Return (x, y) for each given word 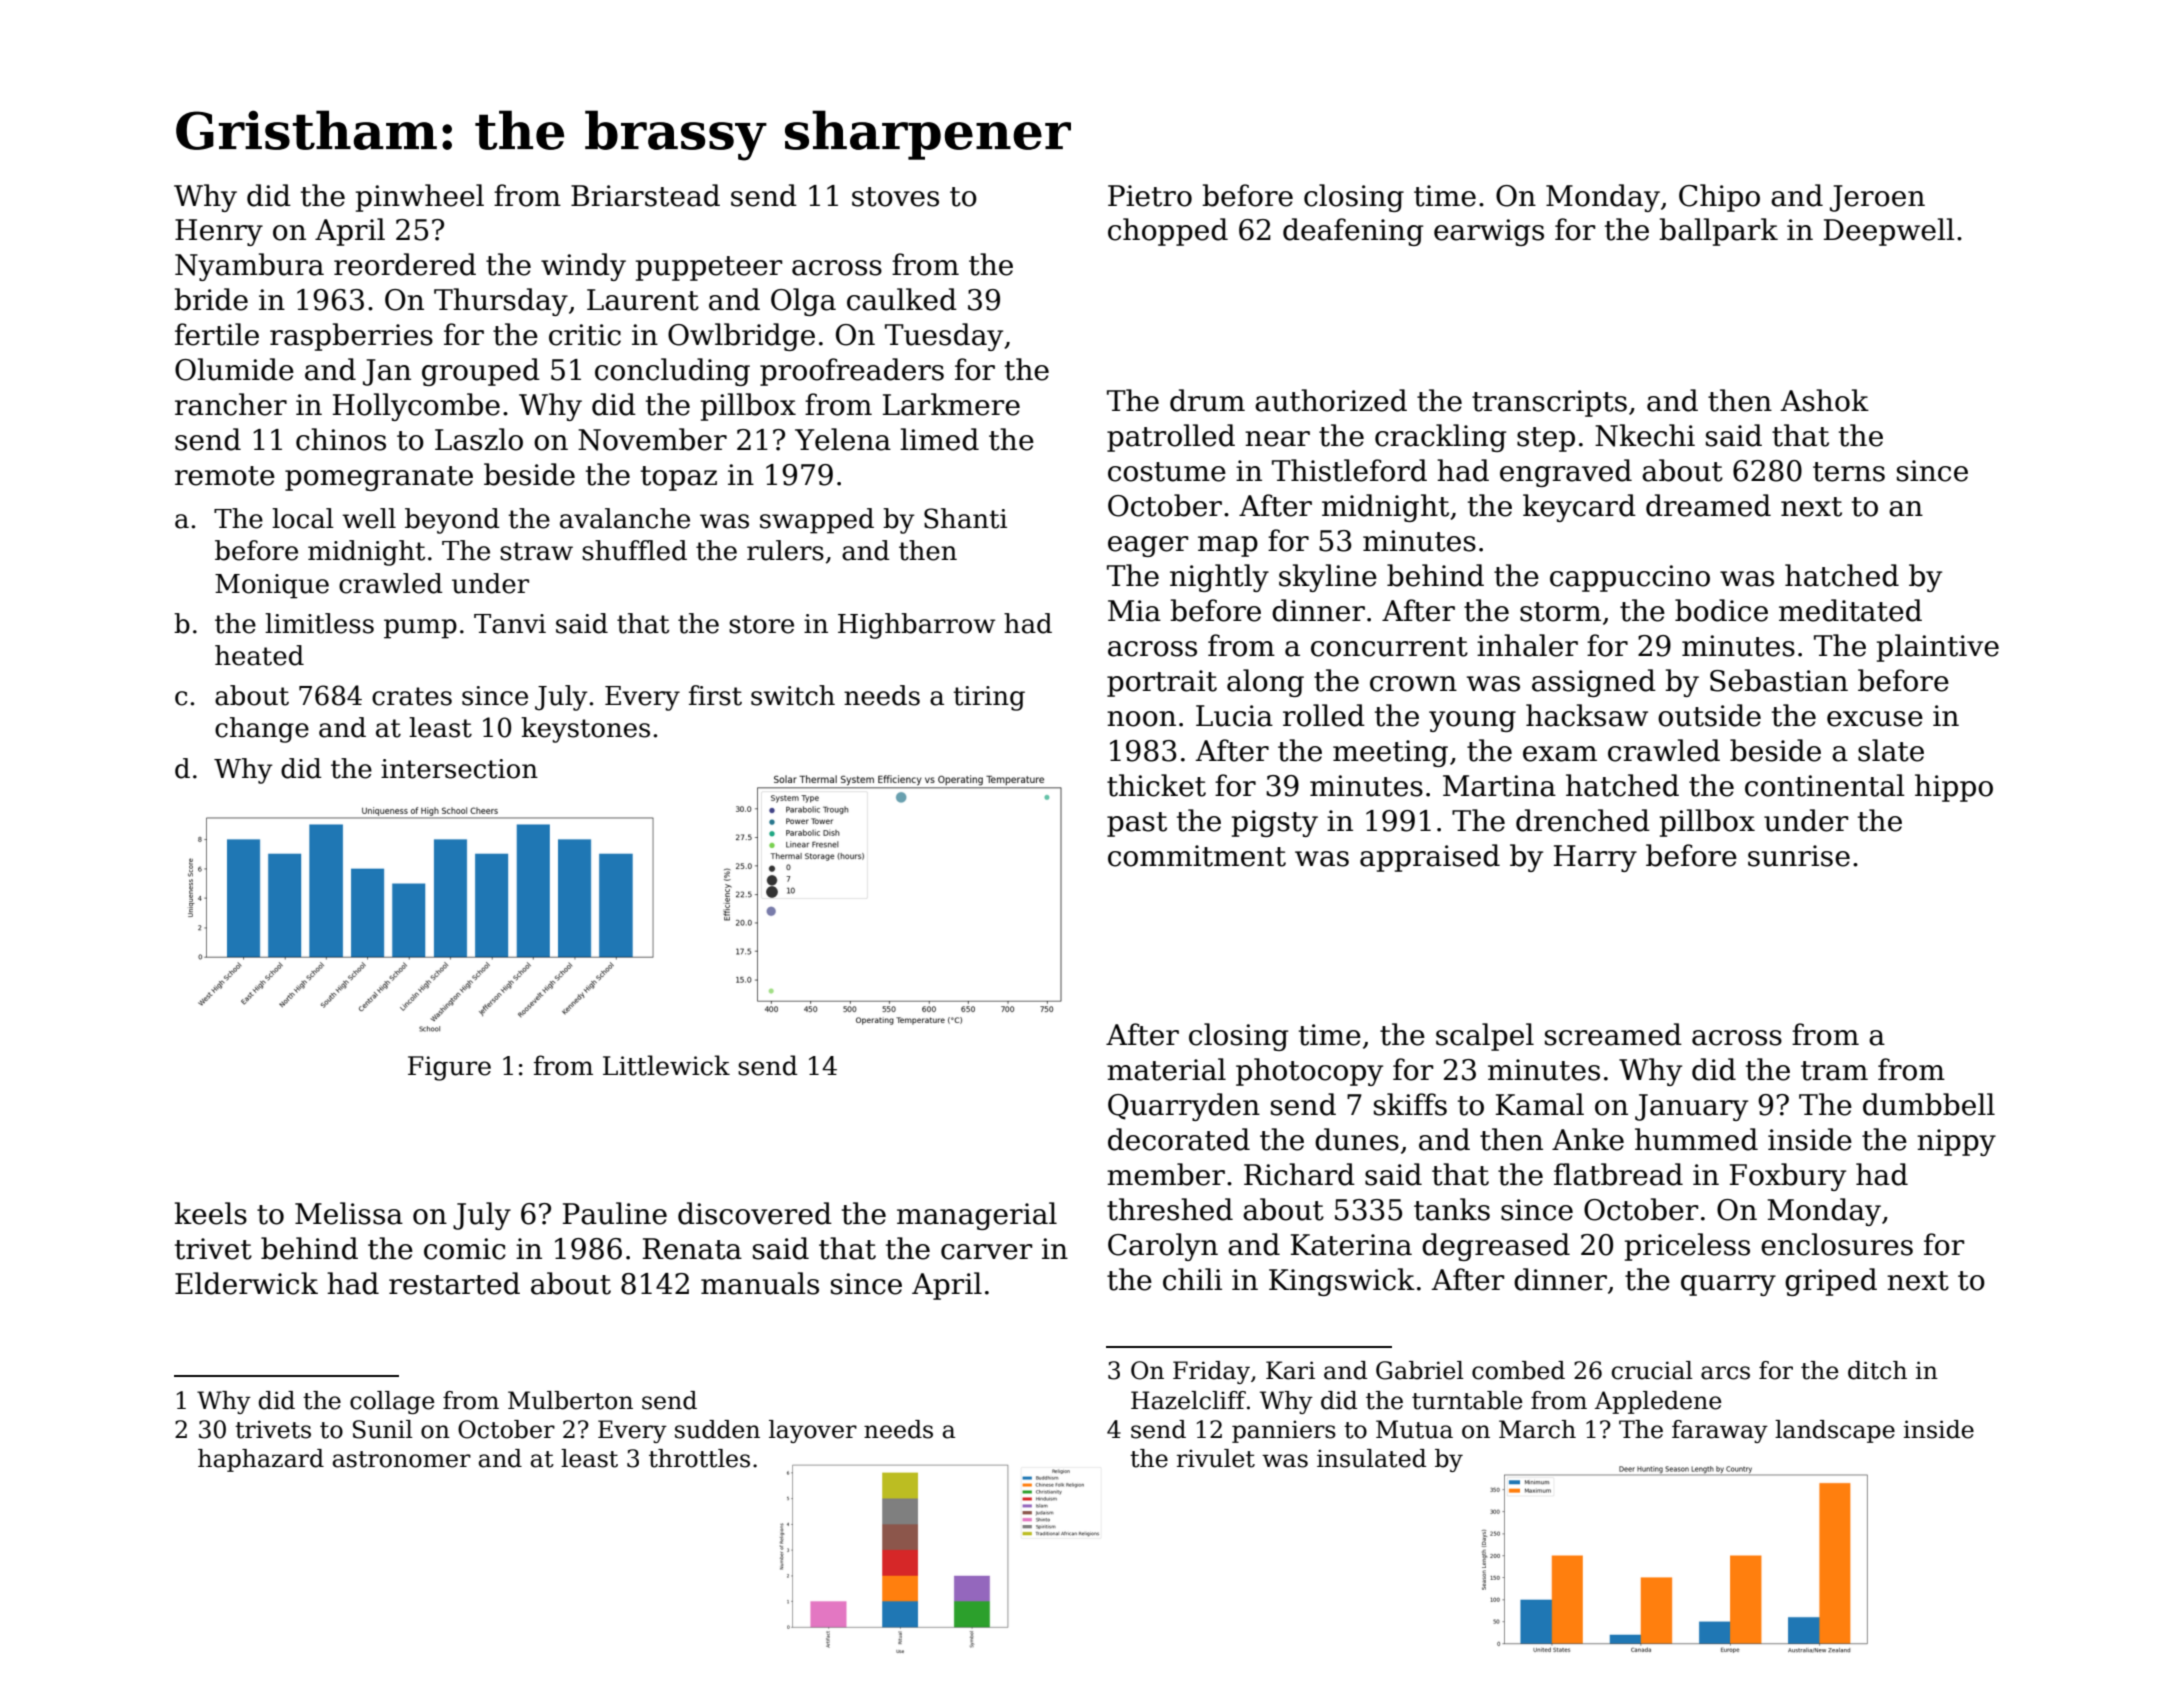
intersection (459, 769)
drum (1207, 400)
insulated (1371, 1458)
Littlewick (666, 1065)
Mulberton (570, 1400)
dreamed (1708, 505)
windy (583, 267)
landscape (1835, 1431)
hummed (1696, 1139)
